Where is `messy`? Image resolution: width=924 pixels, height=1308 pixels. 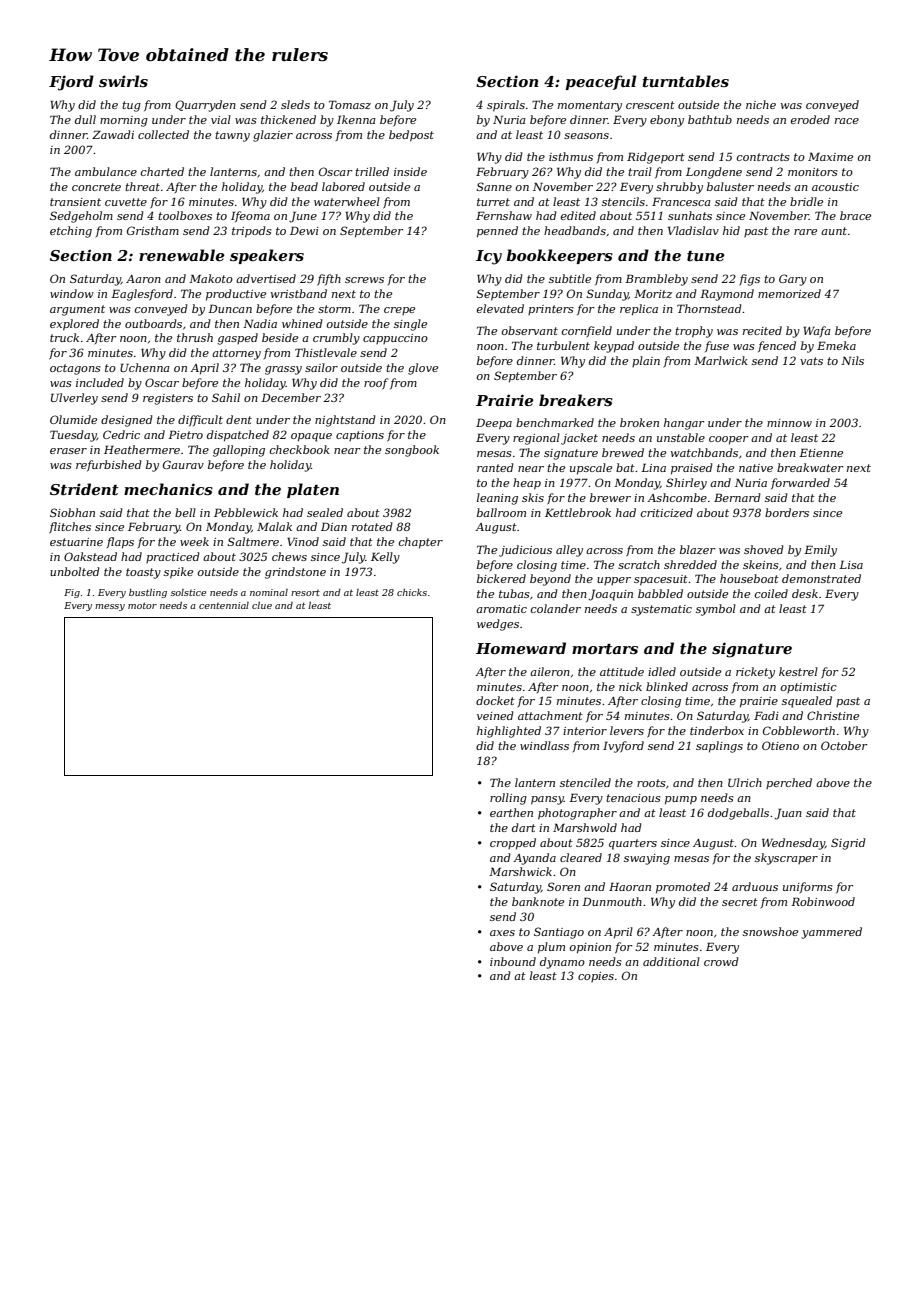
messy is located at coordinates (110, 607).
